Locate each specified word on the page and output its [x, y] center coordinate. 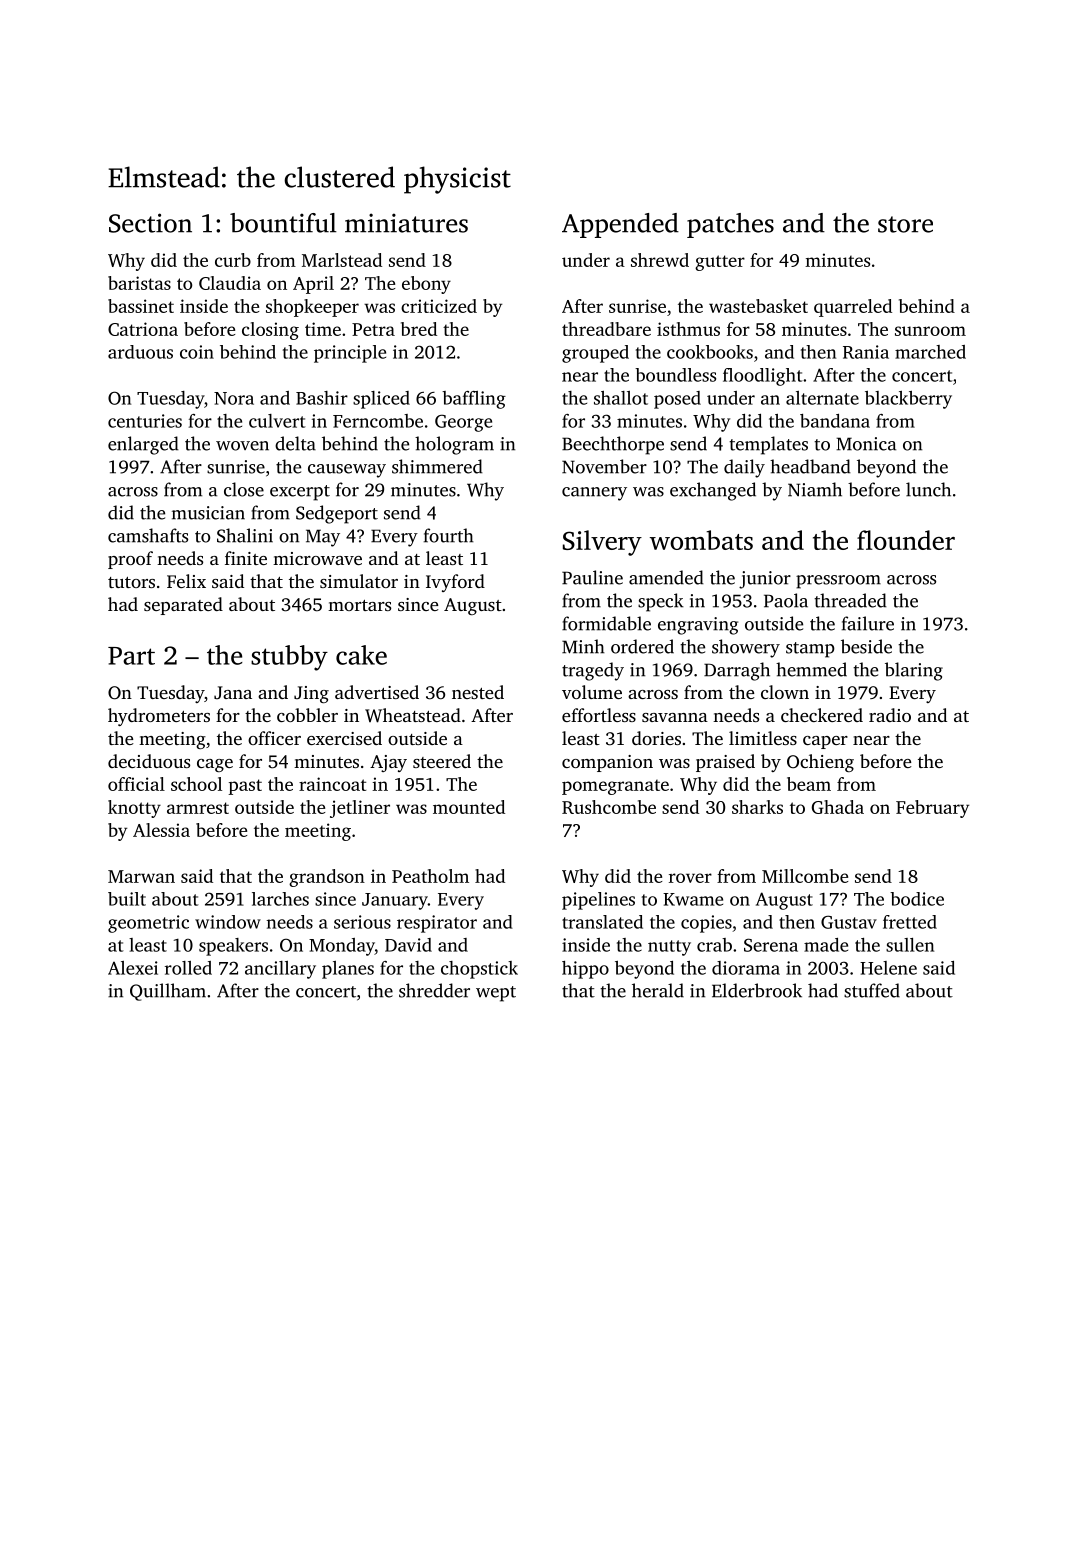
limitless [763, 738]
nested [478, 692]
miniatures [406, 223]
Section [150, 223]
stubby [289, 658]
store [905, 224]
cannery [594, 494]
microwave [317, 558]
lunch [928, 489]
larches [280, 899]
